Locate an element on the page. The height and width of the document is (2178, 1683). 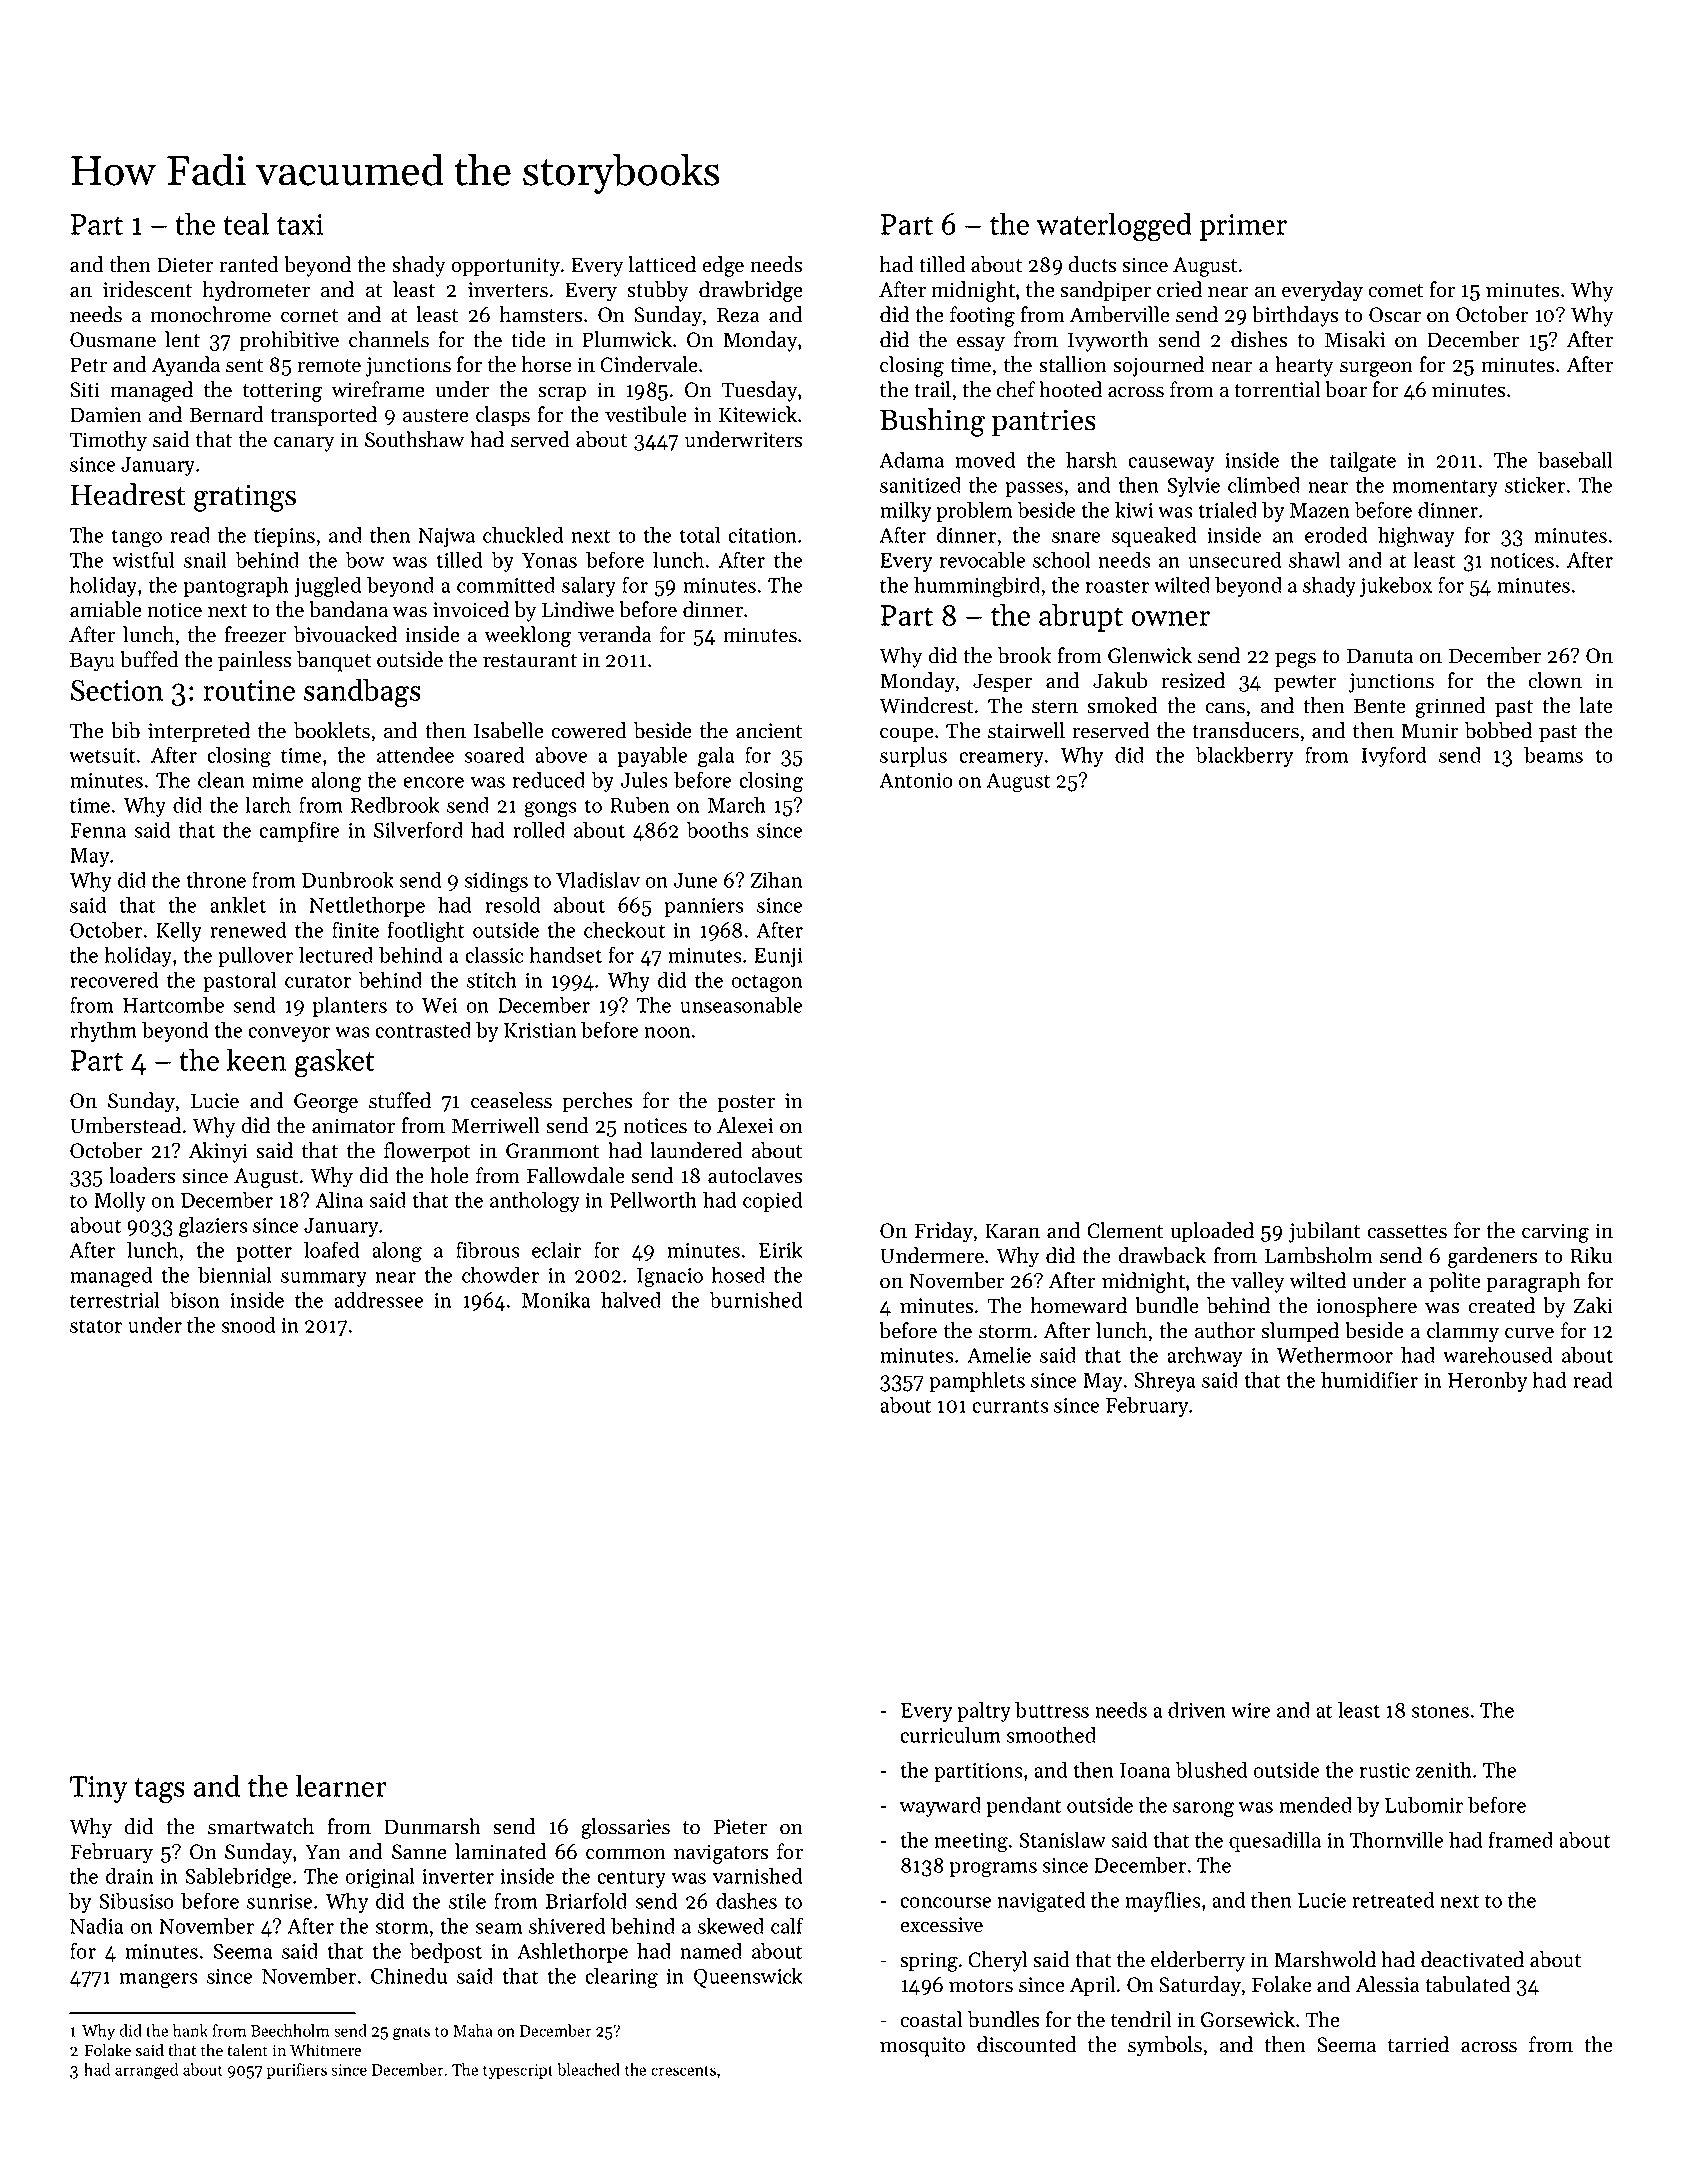
discounted is located at coordinates (1027, 2044).
